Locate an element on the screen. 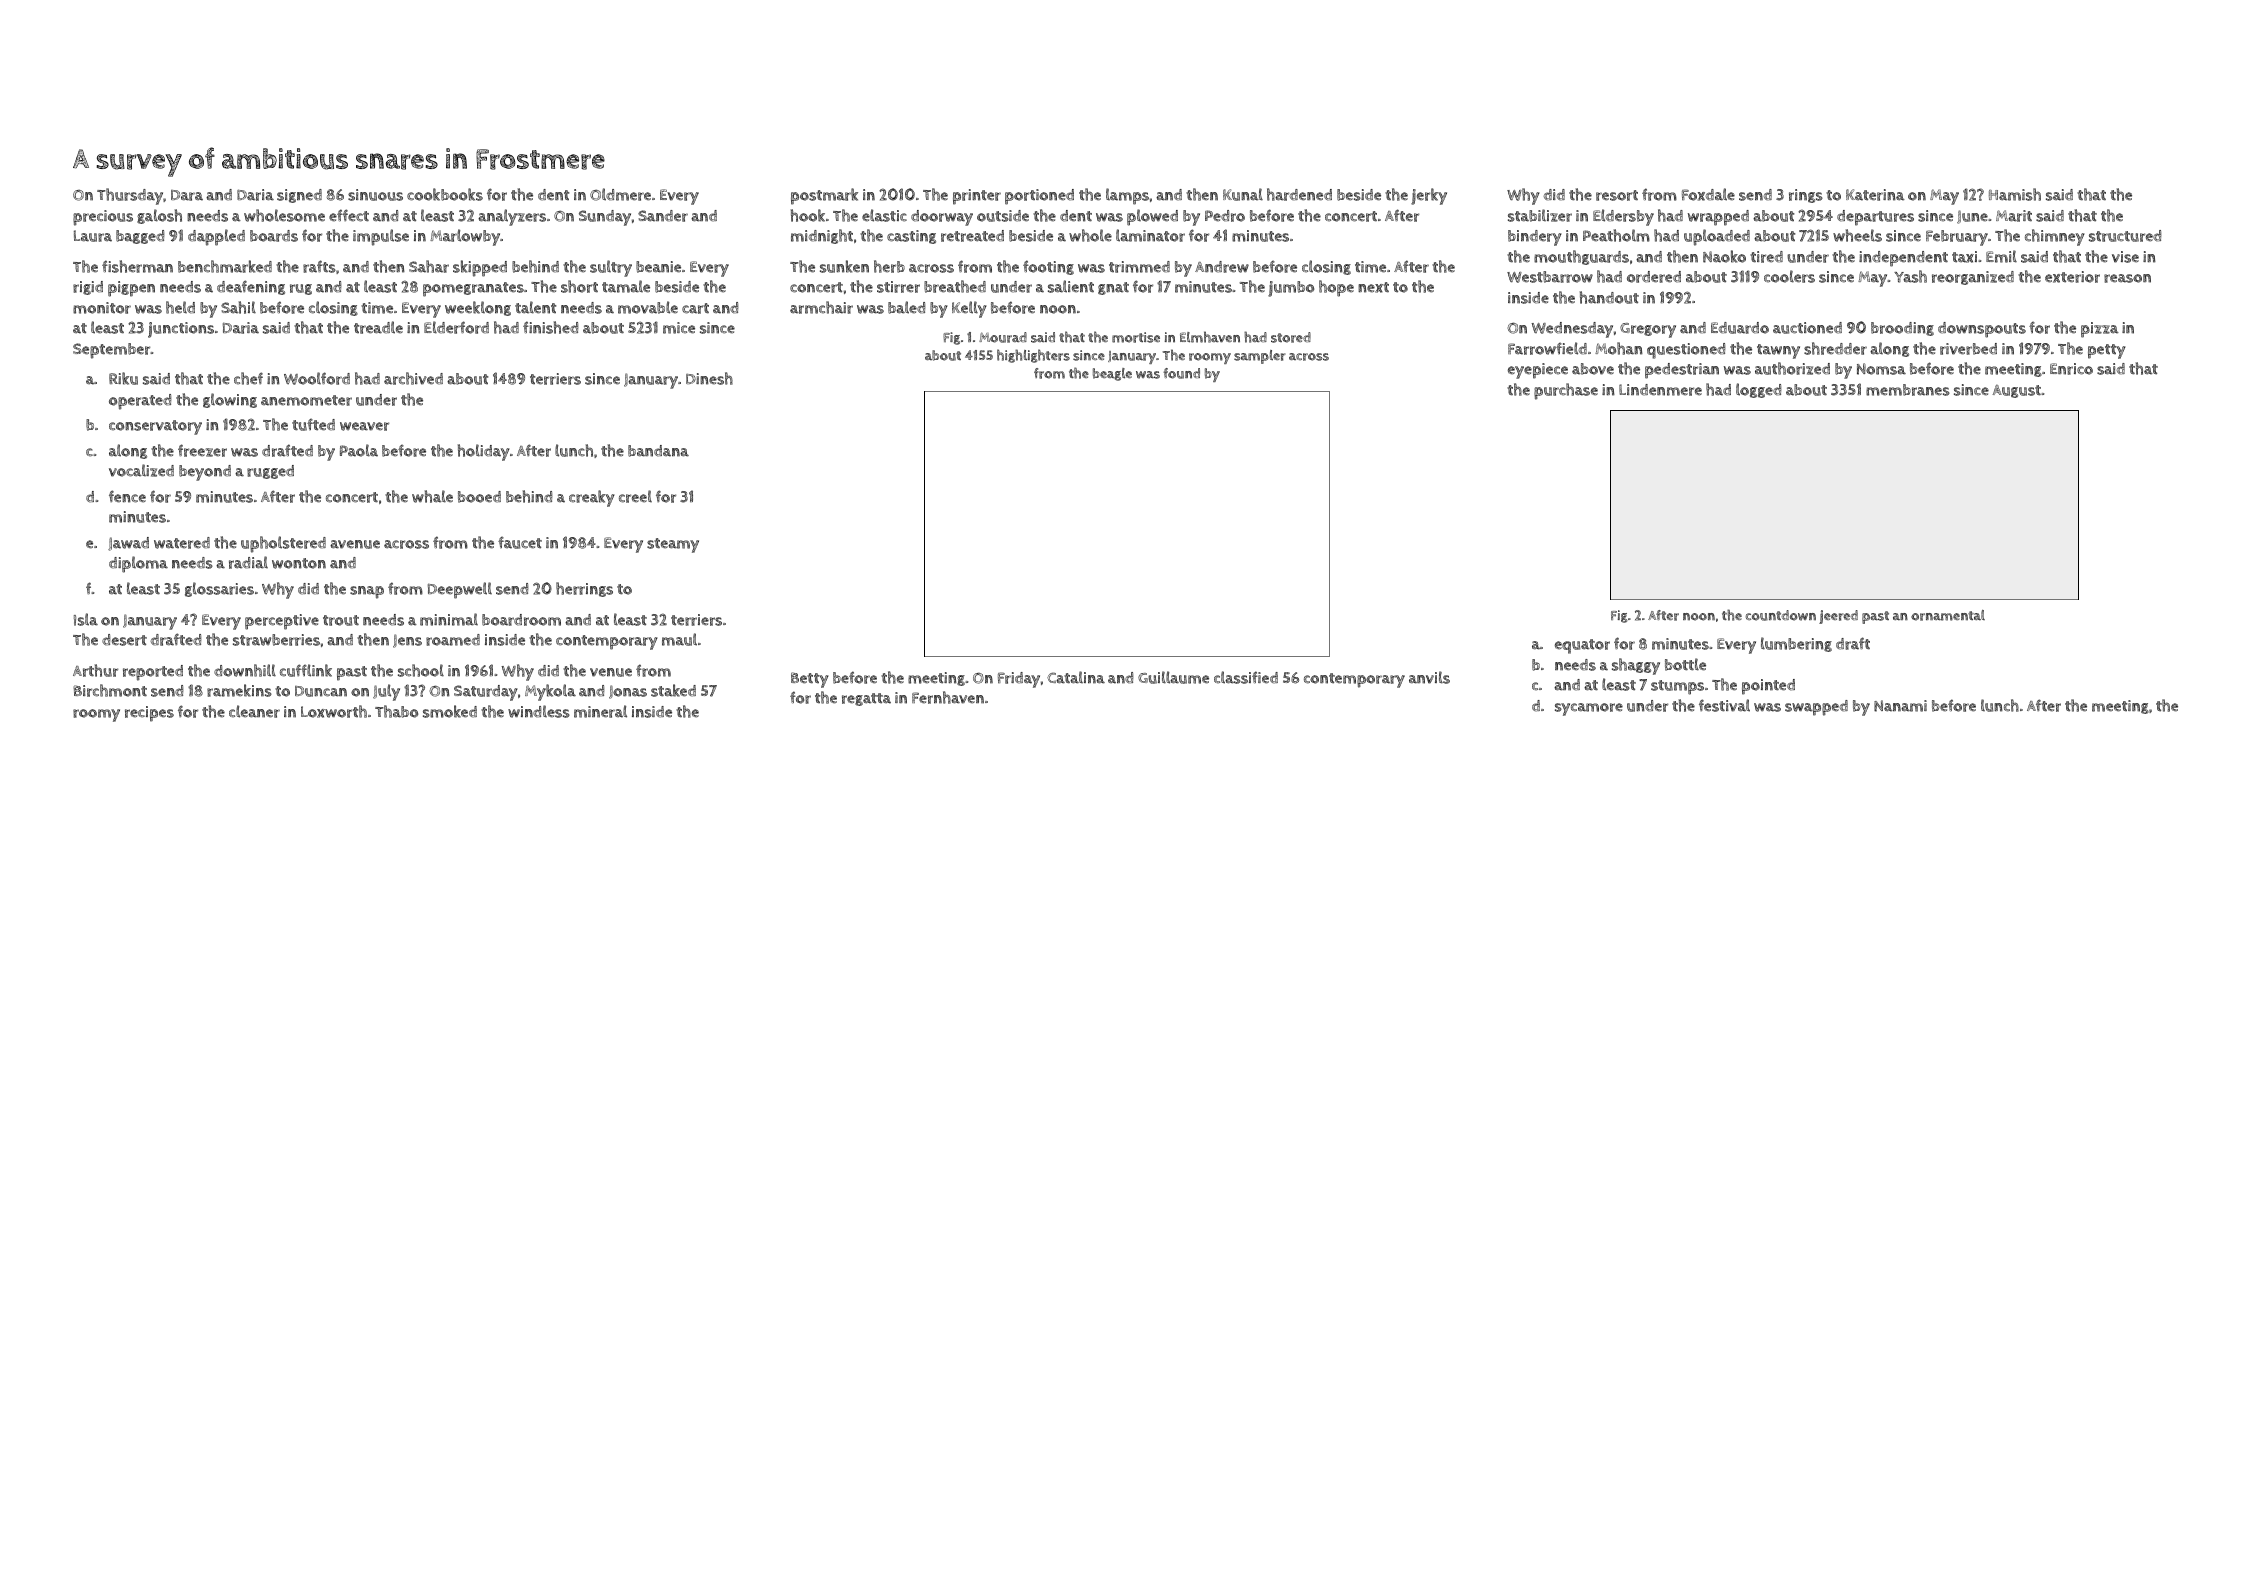 The height and width of the screenshot is (1594, 2254). Nanami is located at coordinates (1900, 706).
